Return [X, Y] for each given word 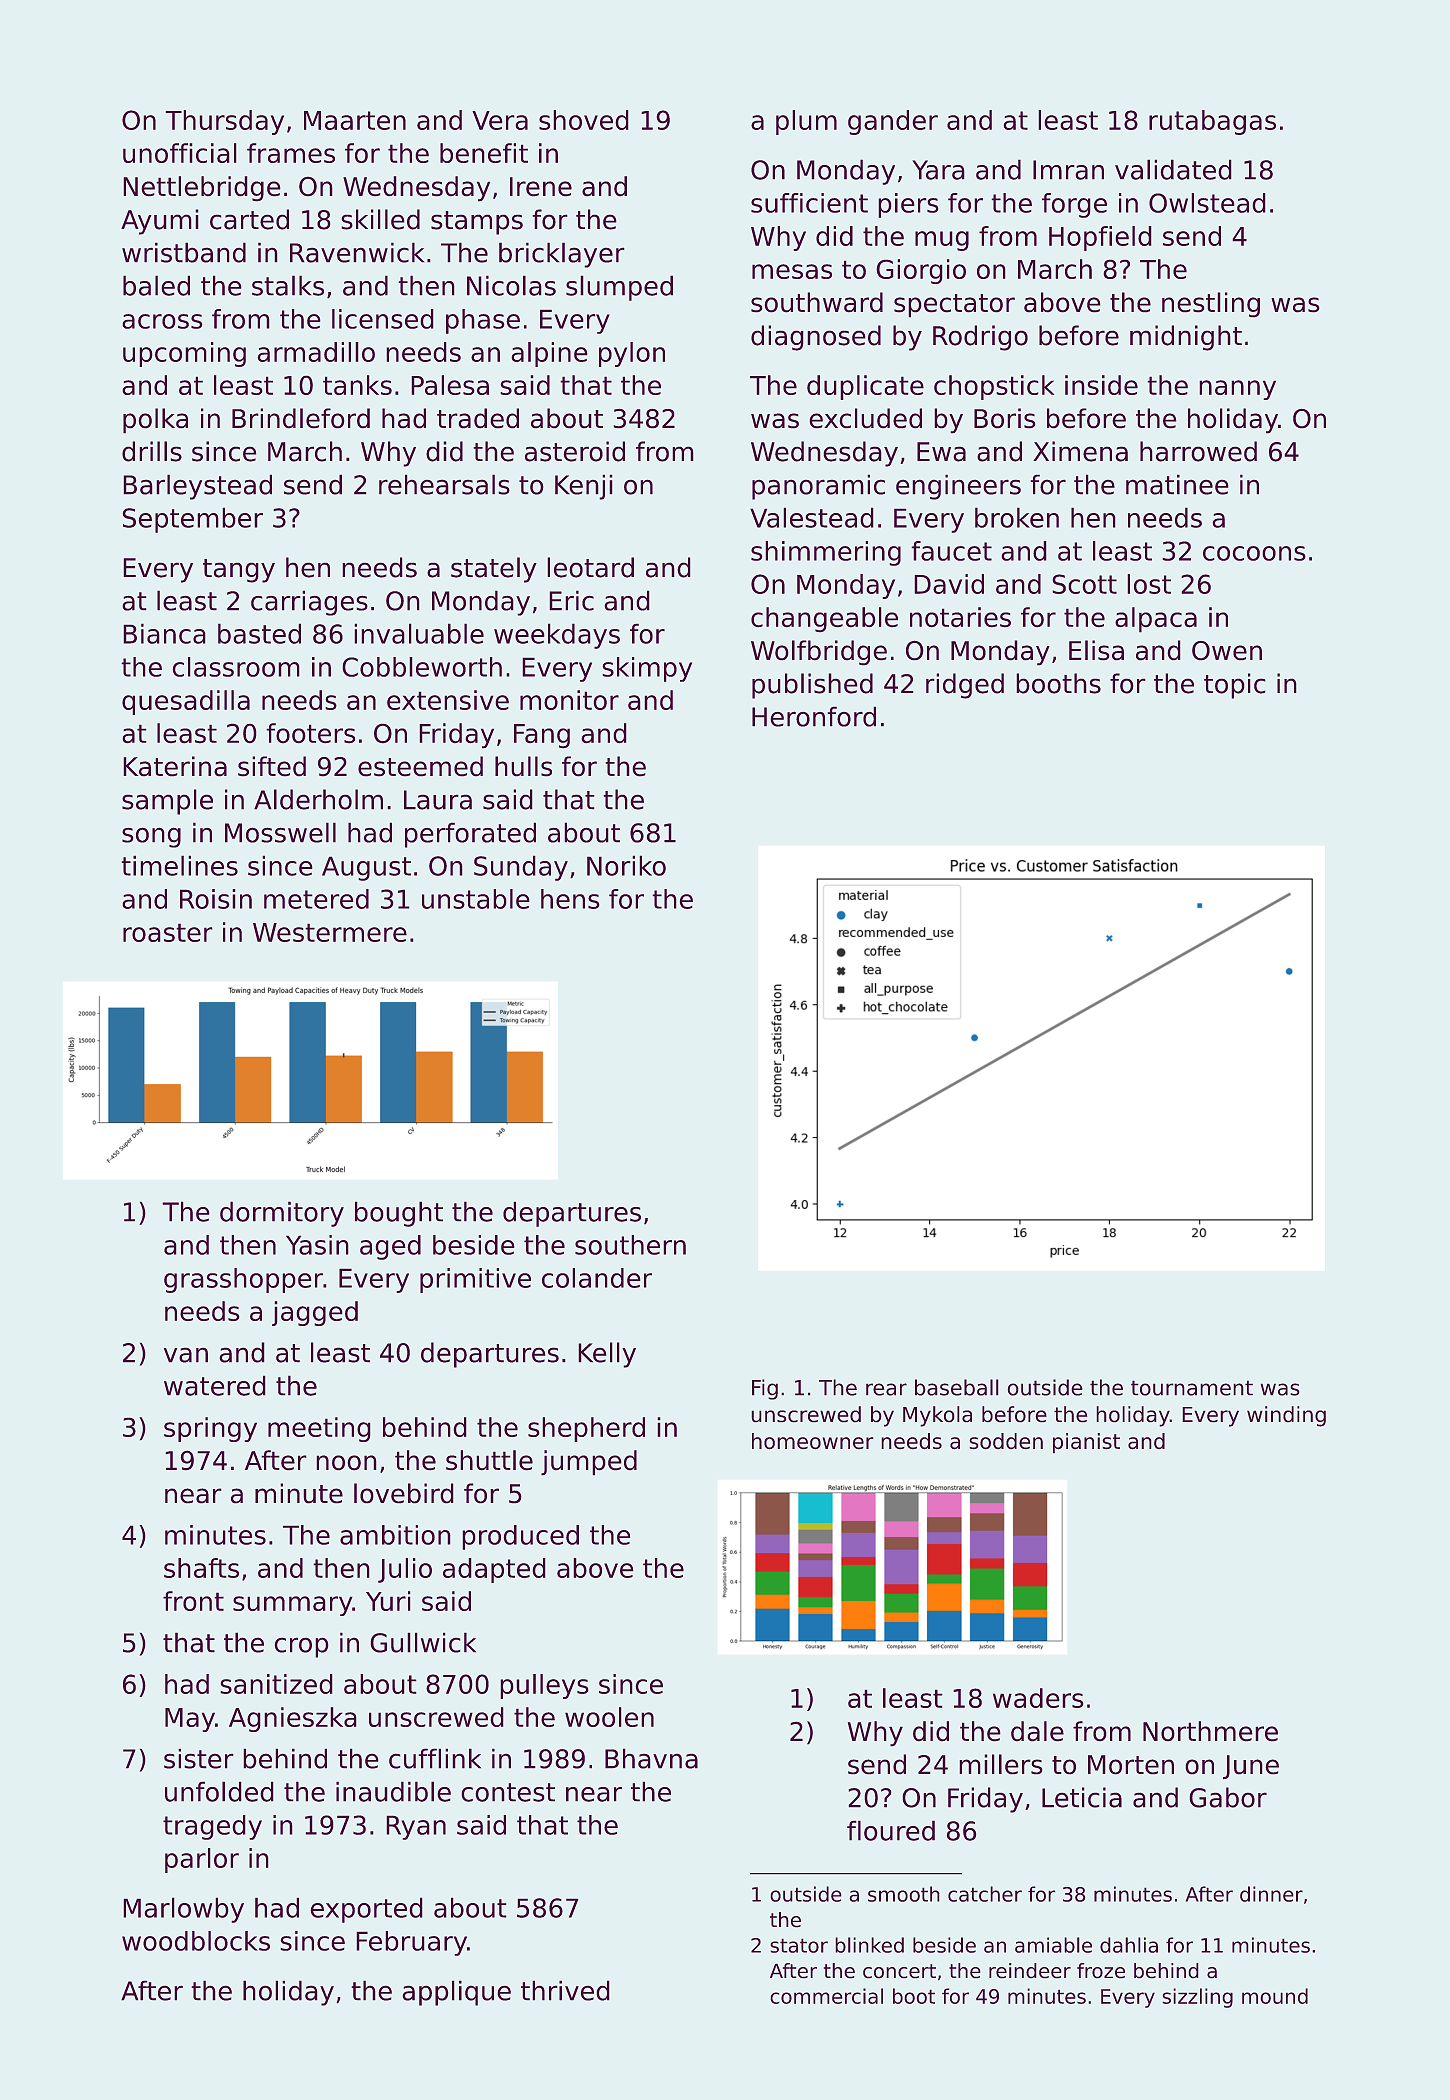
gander [893, 122]
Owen [1227, 650]
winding [1286, 1416]
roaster [167, 933]
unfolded [219, 1792]
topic [1234, 686]
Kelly [607, 1355]
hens [570, 899]
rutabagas [1212, 122]
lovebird [403, 1493]
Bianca [164, 634]
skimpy [647, 669]
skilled [381, 219]
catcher [985, 1894]
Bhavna [651, 1759]
